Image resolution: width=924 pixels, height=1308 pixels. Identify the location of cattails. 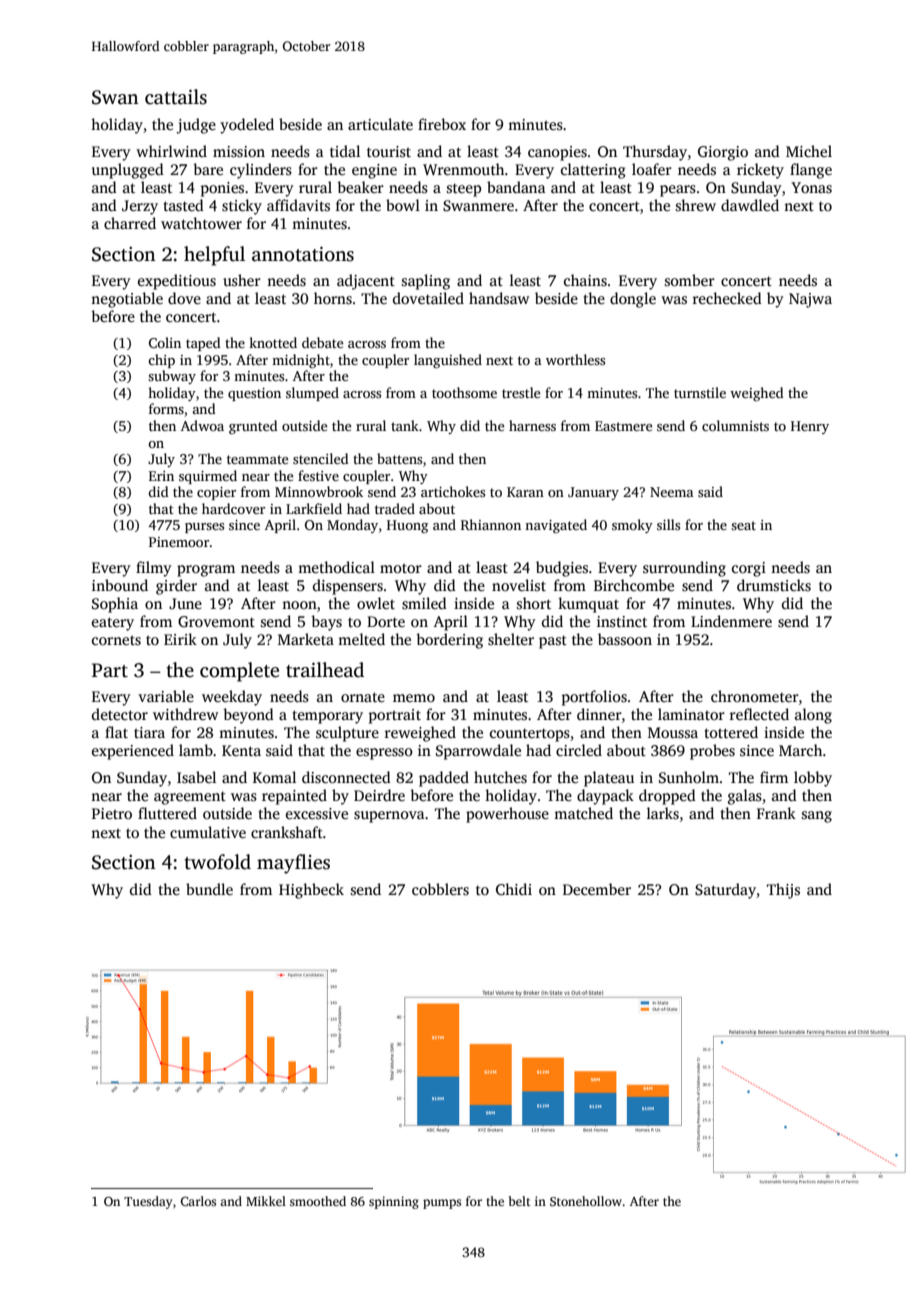
(176, 97).
